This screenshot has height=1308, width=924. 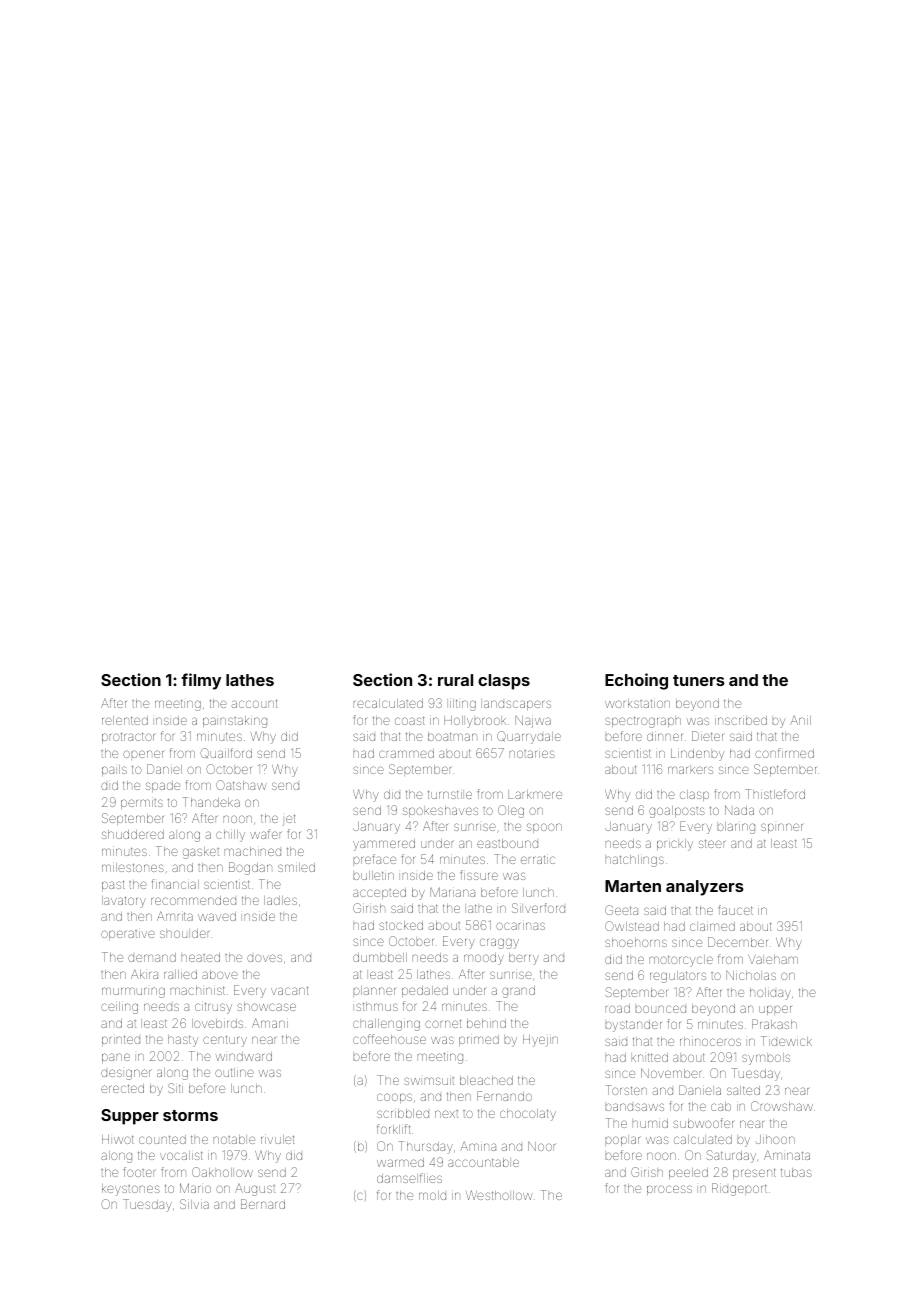 What do you see at coordinates (113, 885) in the screenshot?
I see `past` at bounding box center [113, 885].
